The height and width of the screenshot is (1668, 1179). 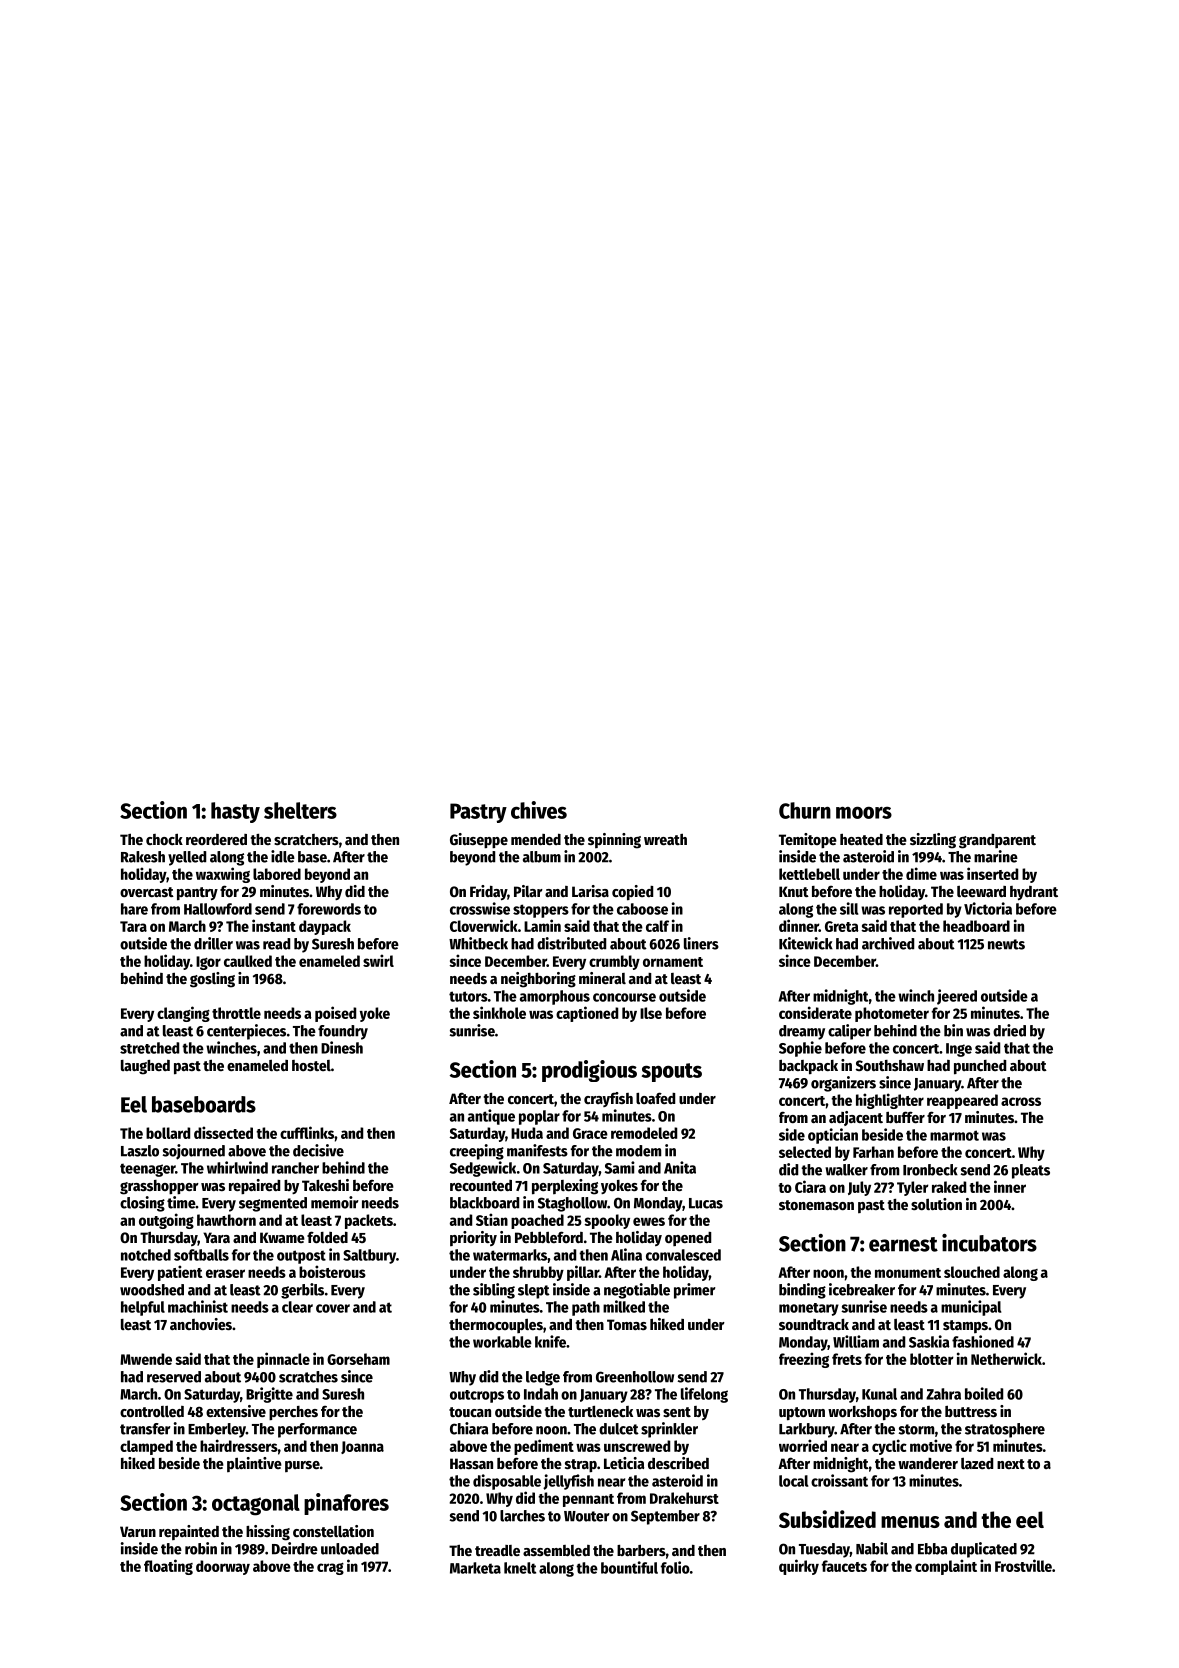 I want to click on chives, so click(x=539, y=810).
